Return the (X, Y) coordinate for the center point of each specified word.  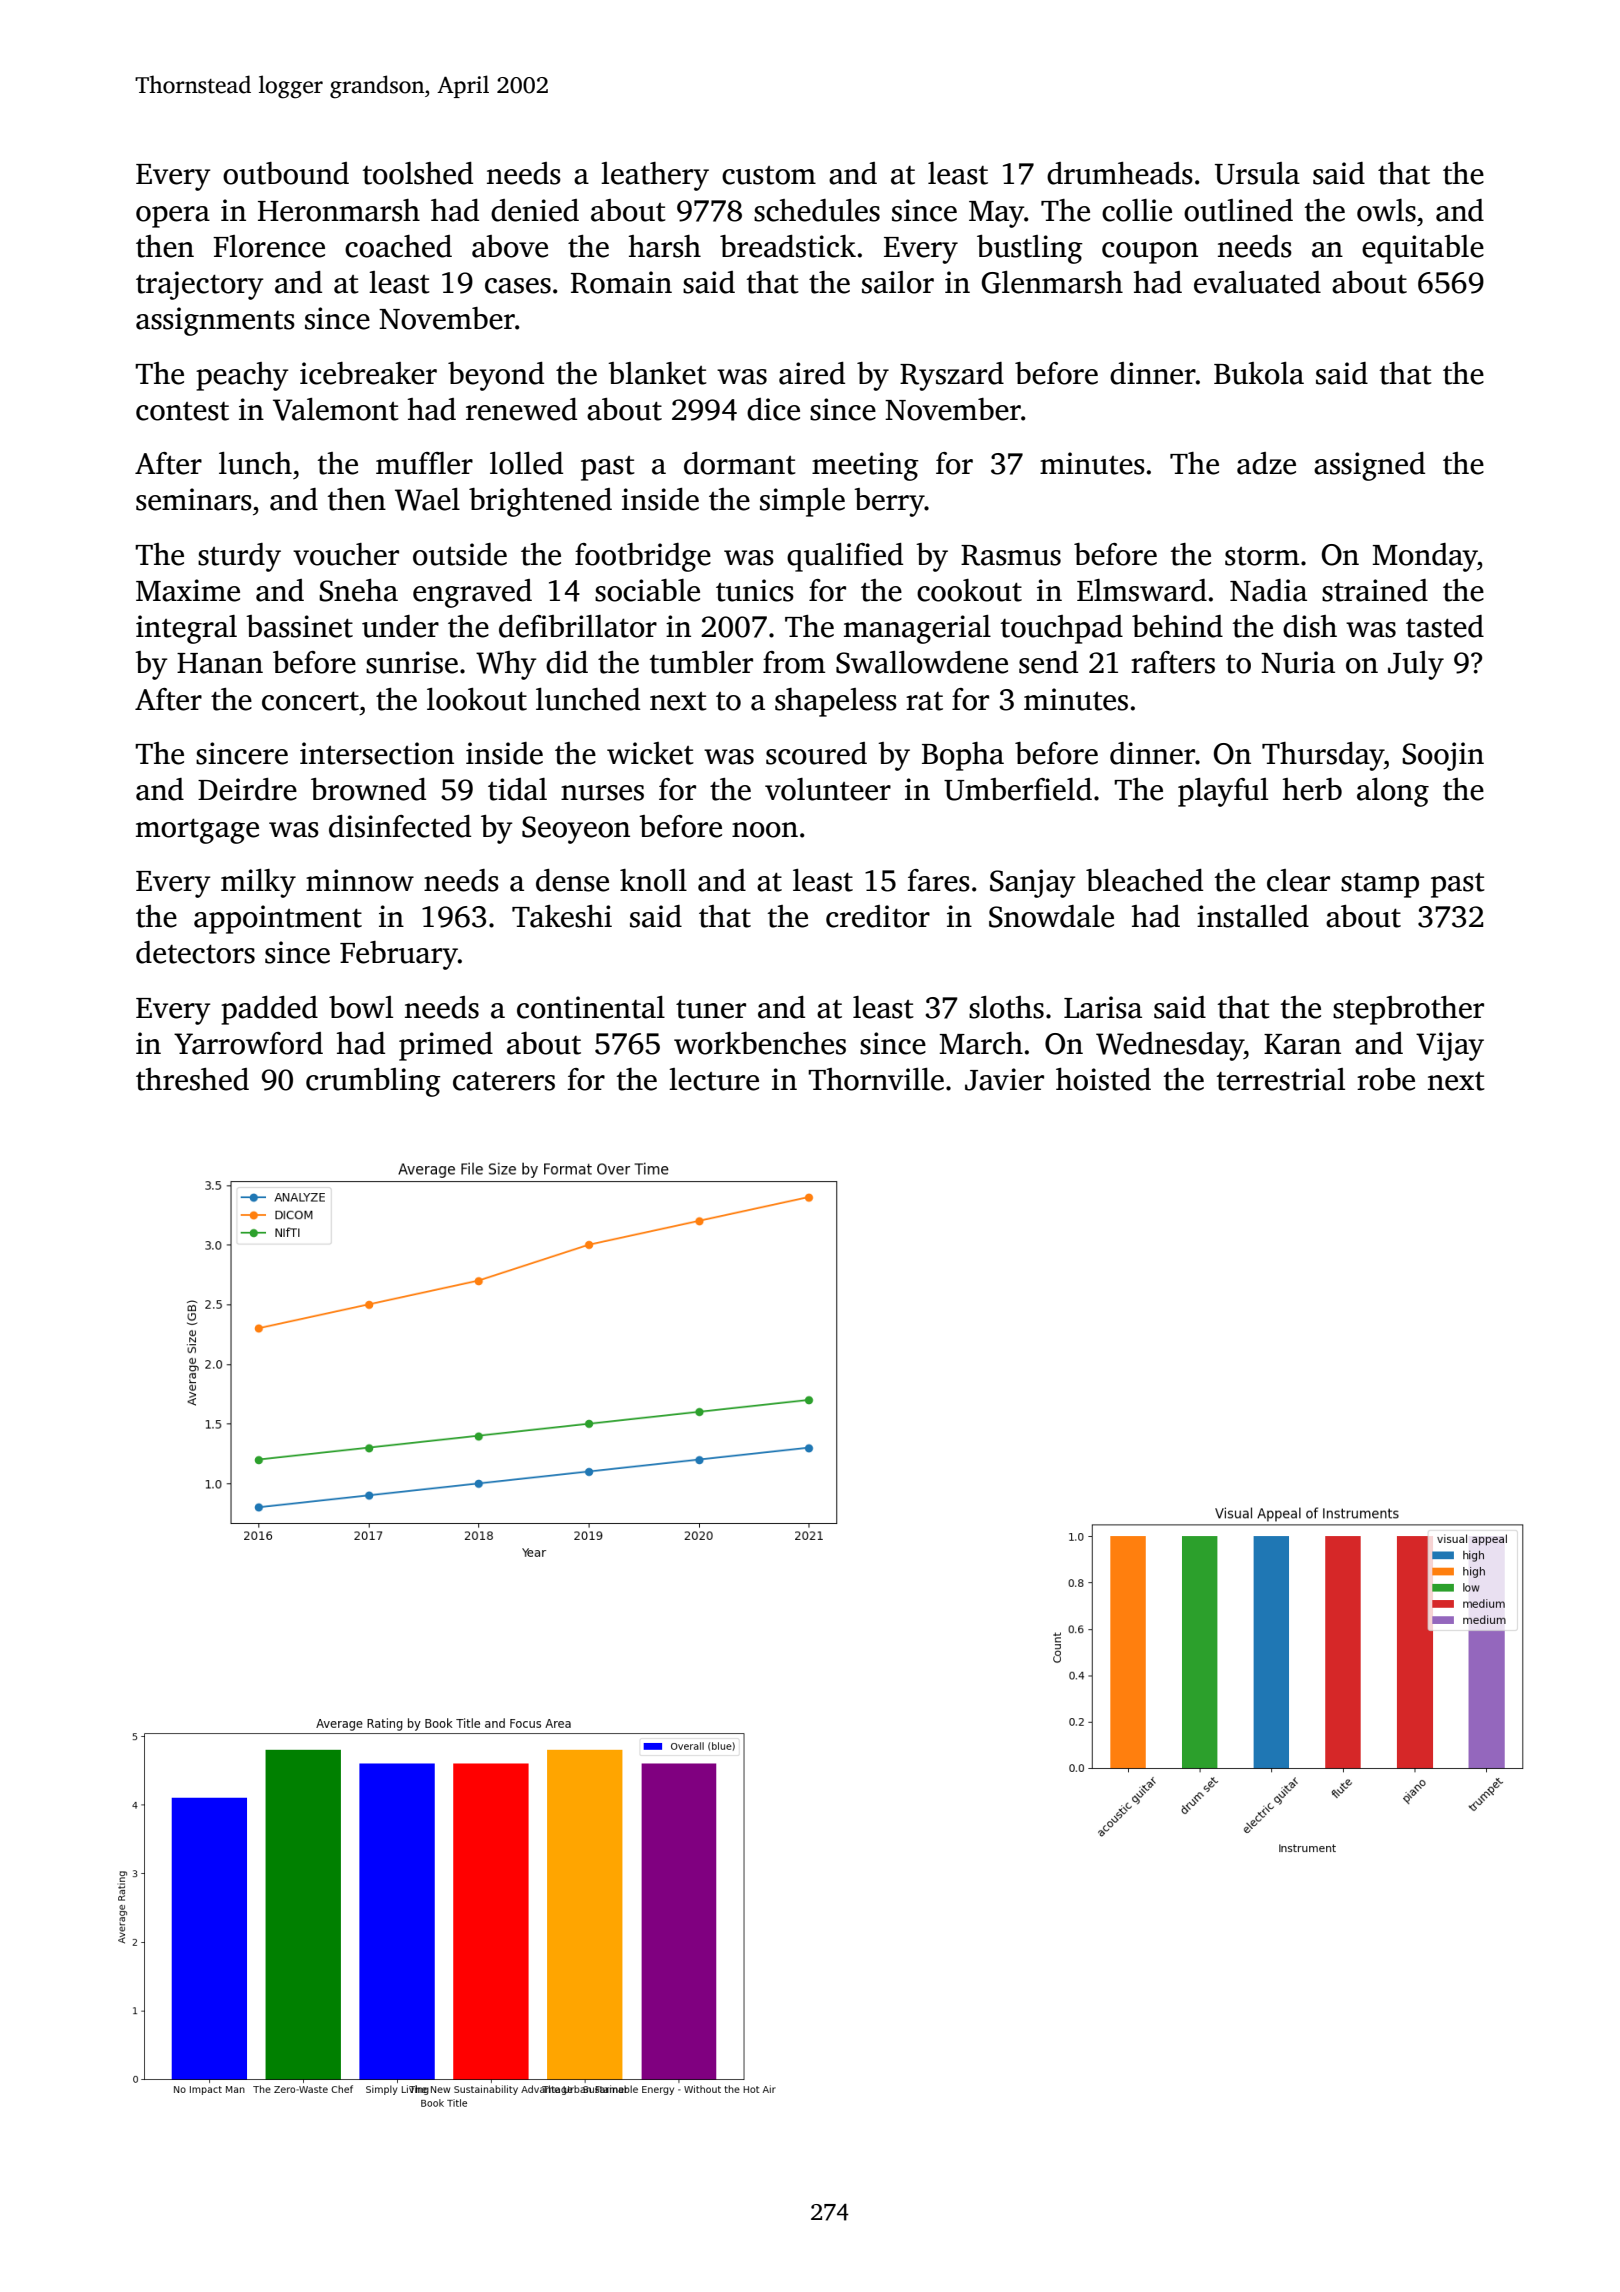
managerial (917, 629)
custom (769, 175)
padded (269, 1010)
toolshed (417, 173)
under (400, 626)
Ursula (1257, 173)
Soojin (1443, 756)
